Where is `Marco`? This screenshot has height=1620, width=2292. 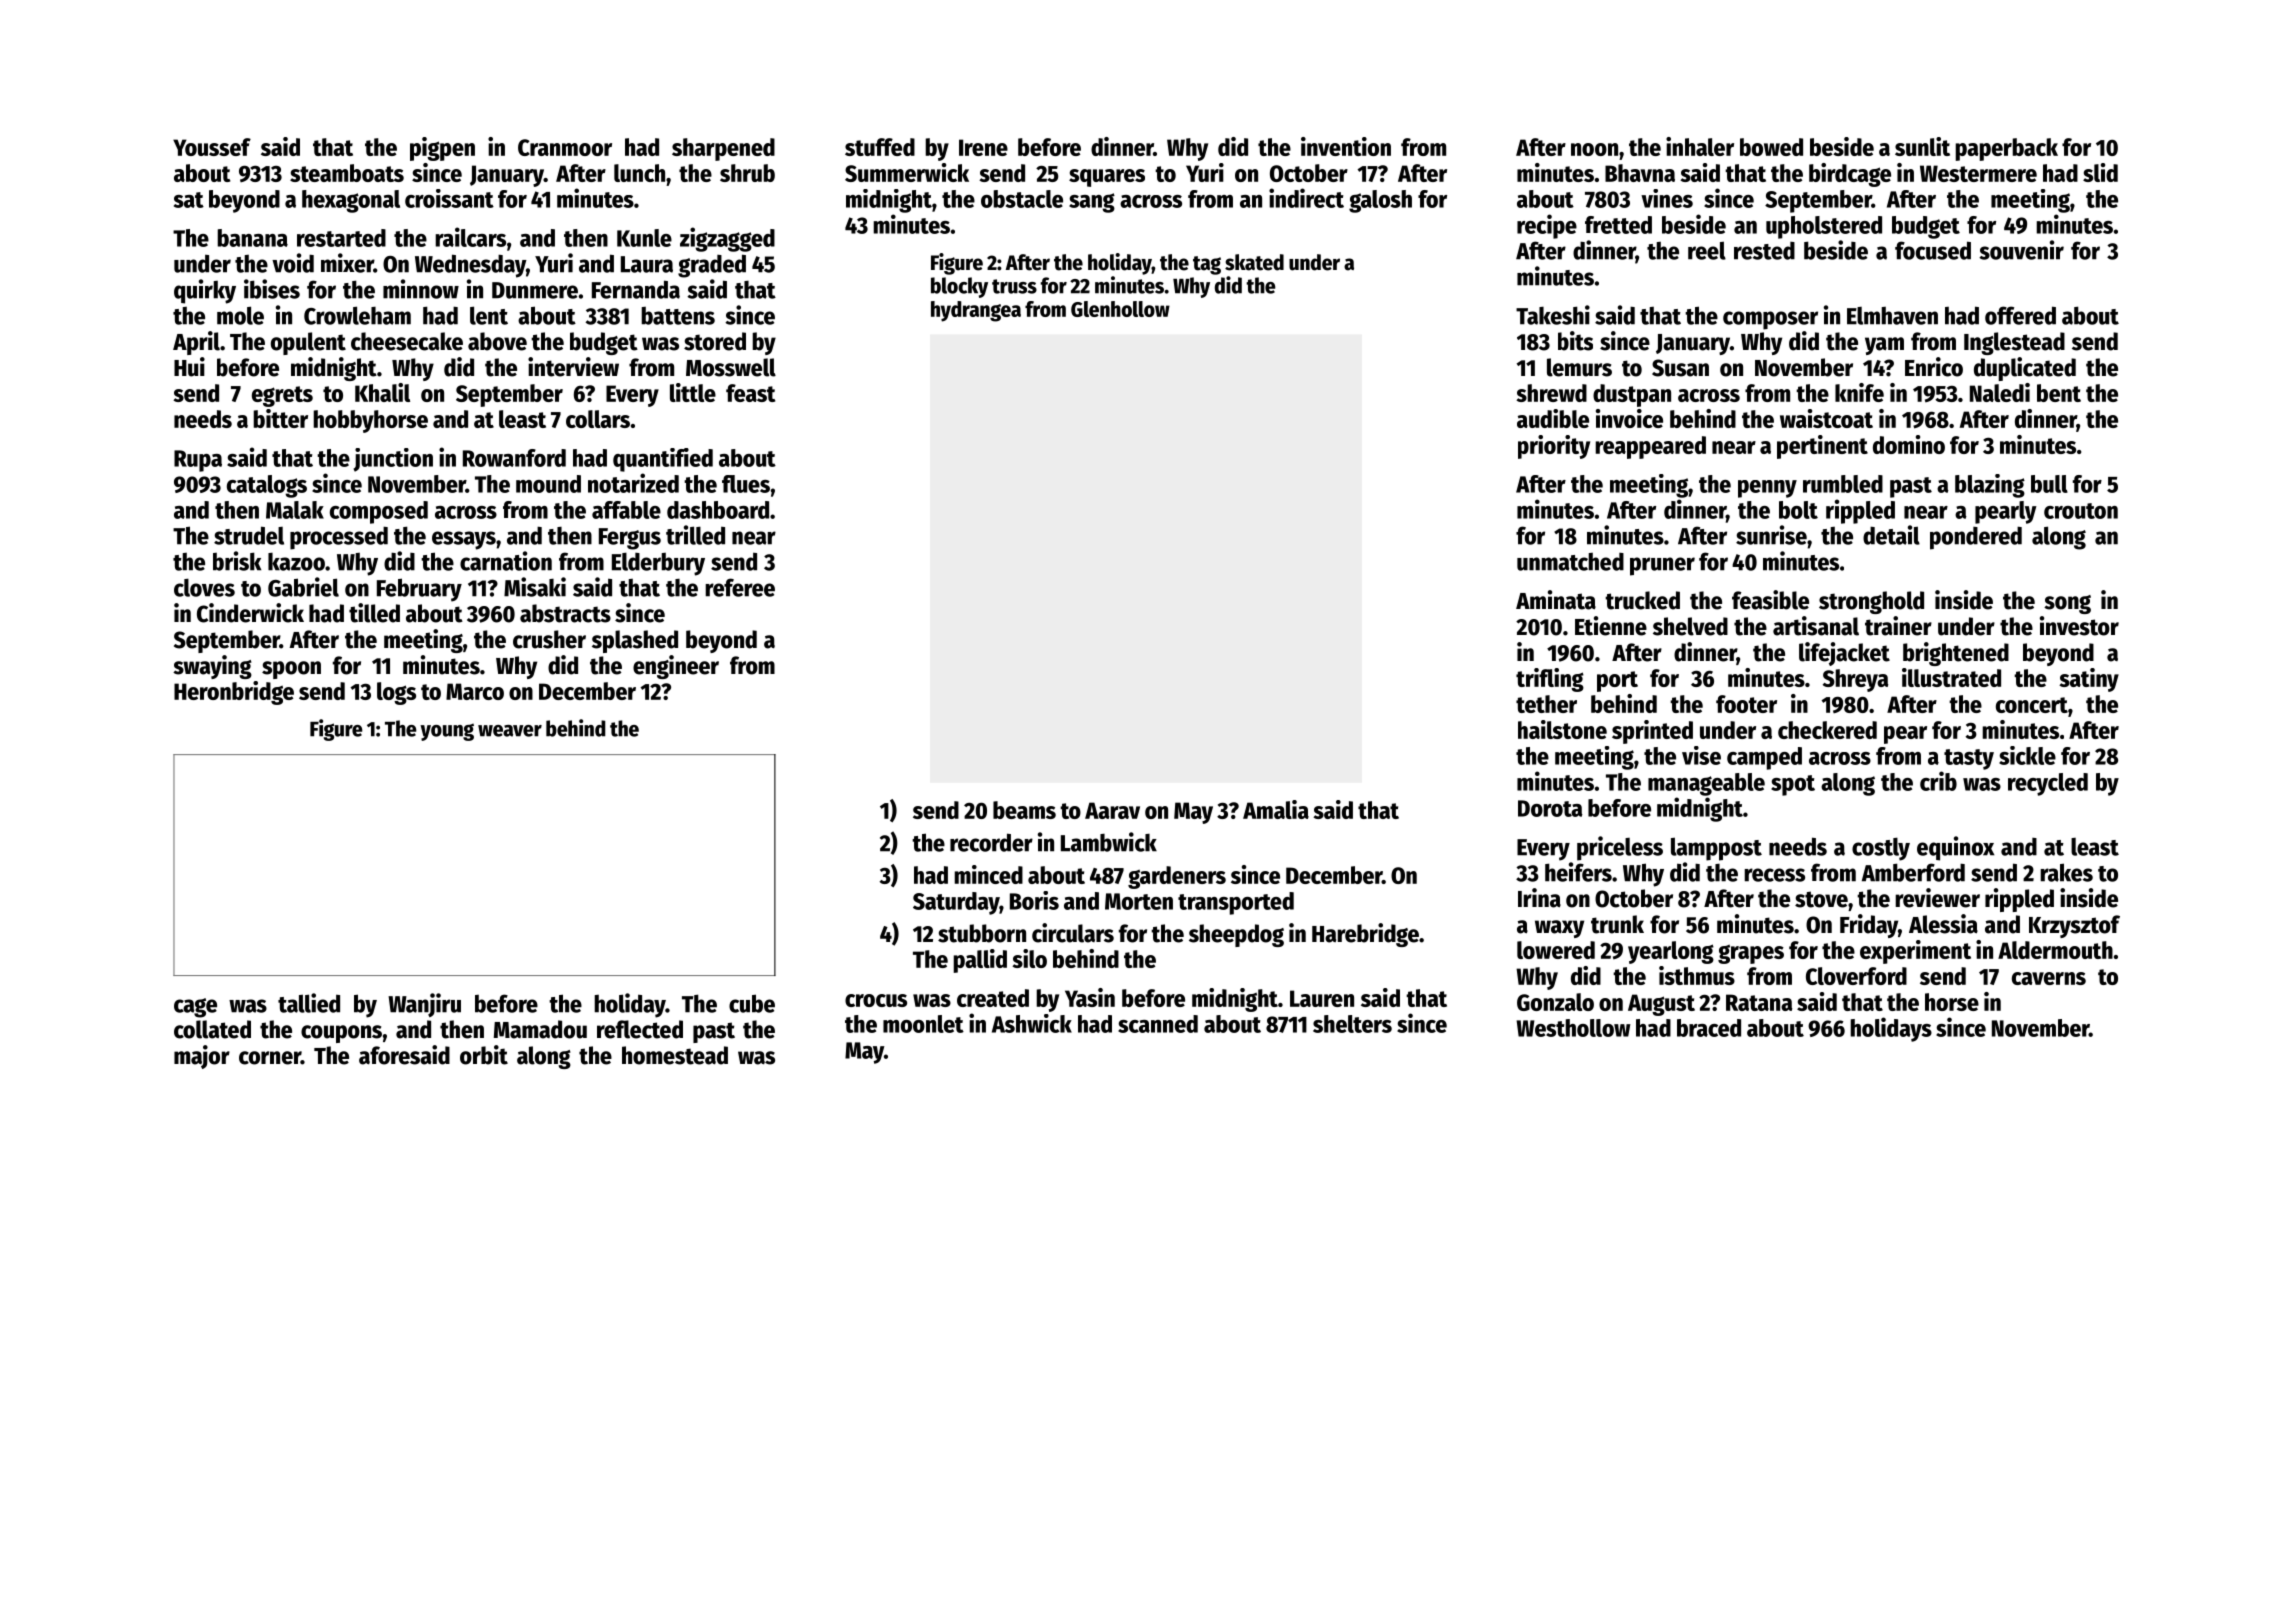 Marco is located at coordinates (475, 691).
